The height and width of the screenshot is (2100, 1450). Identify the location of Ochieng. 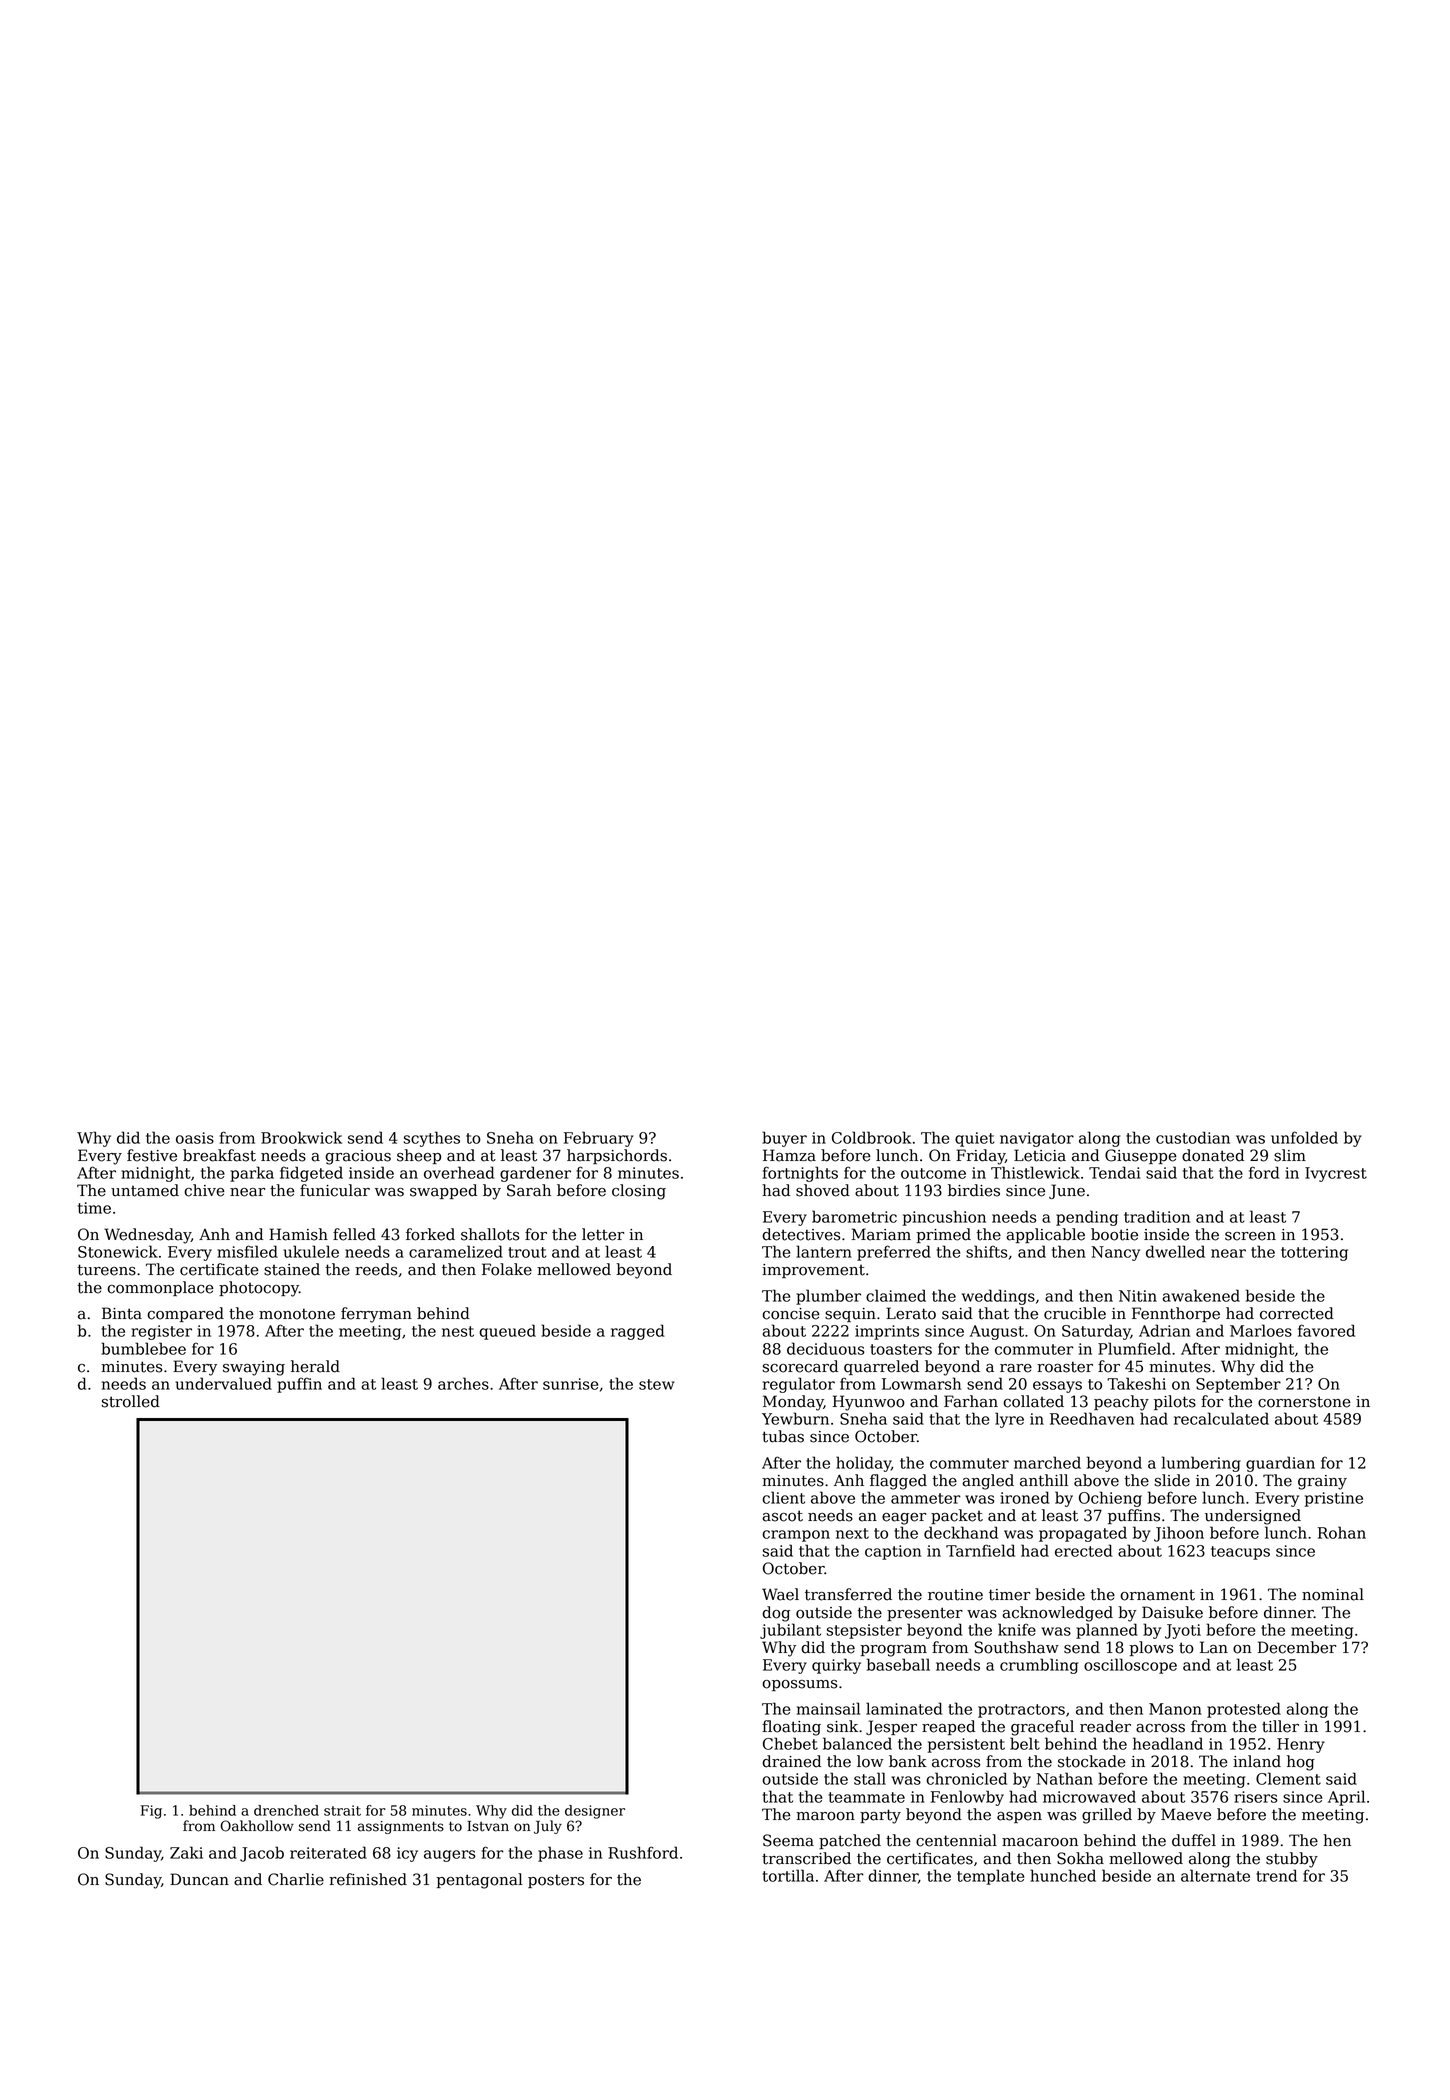
(1110, 1499).
